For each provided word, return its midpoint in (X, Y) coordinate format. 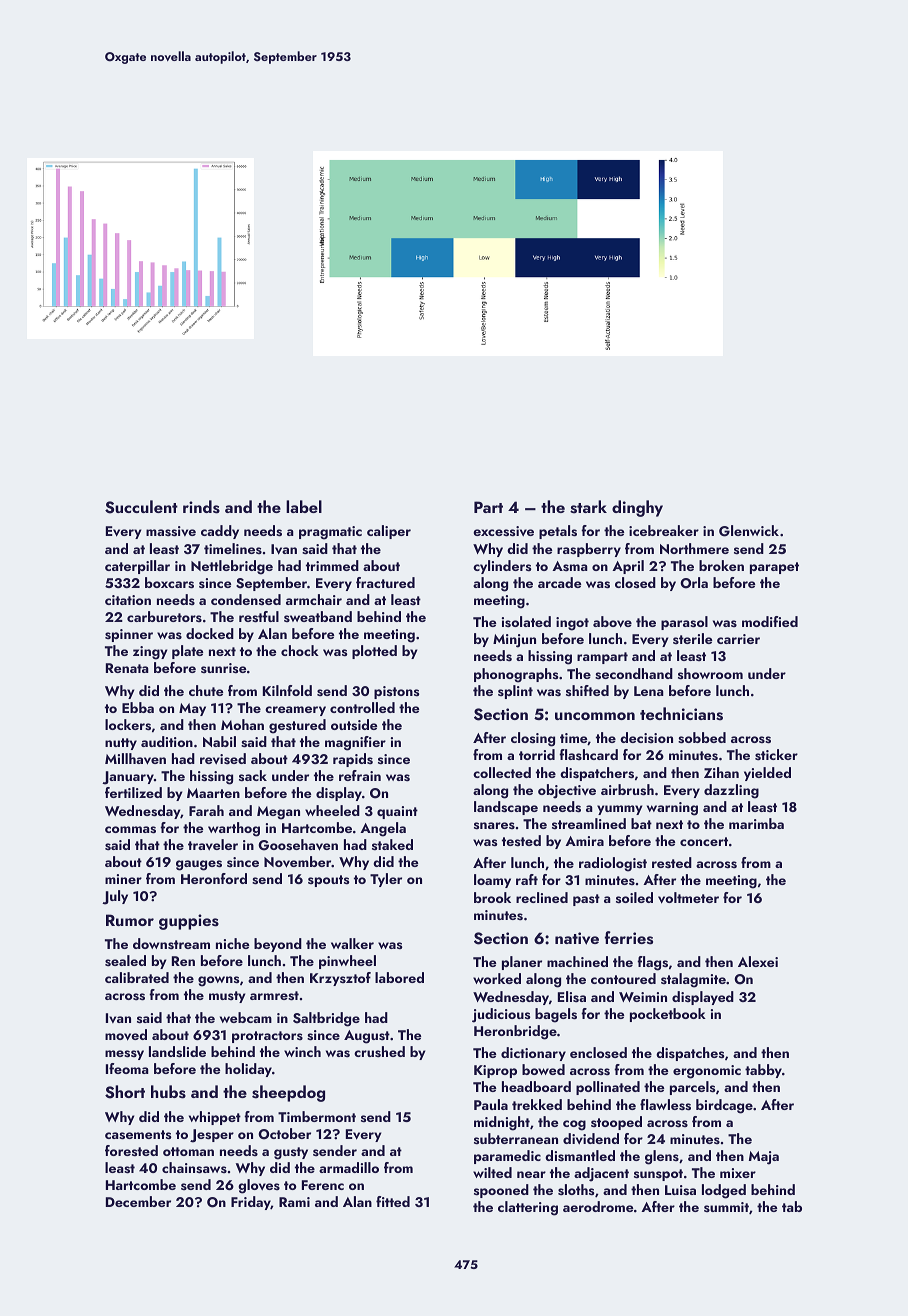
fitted (393, 1201)
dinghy (637, 508)
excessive (503, 531)
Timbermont (317, 1116)
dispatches (690, 1054)
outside (354, 725)
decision (646, 737)
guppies (189, 922)
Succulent (141, 507)
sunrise (223, 668)
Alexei (758, 961)
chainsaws (194, 1168)
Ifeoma (127, 1068)
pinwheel (347, 962)
